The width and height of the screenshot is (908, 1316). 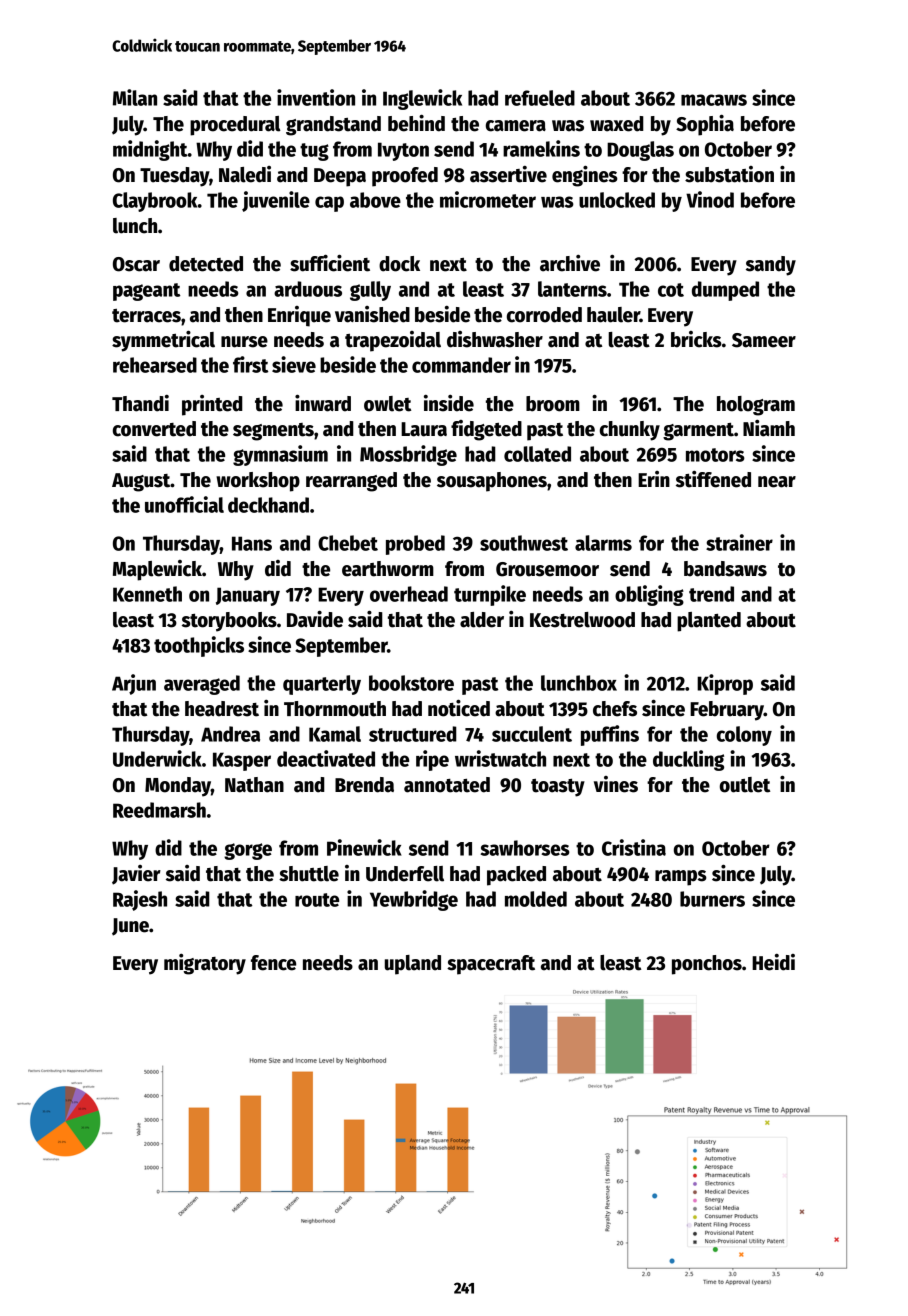 What do you see at coordinates (150, 150) in the screenshot?
I see `midnight` at bounding box center [150, 150].
